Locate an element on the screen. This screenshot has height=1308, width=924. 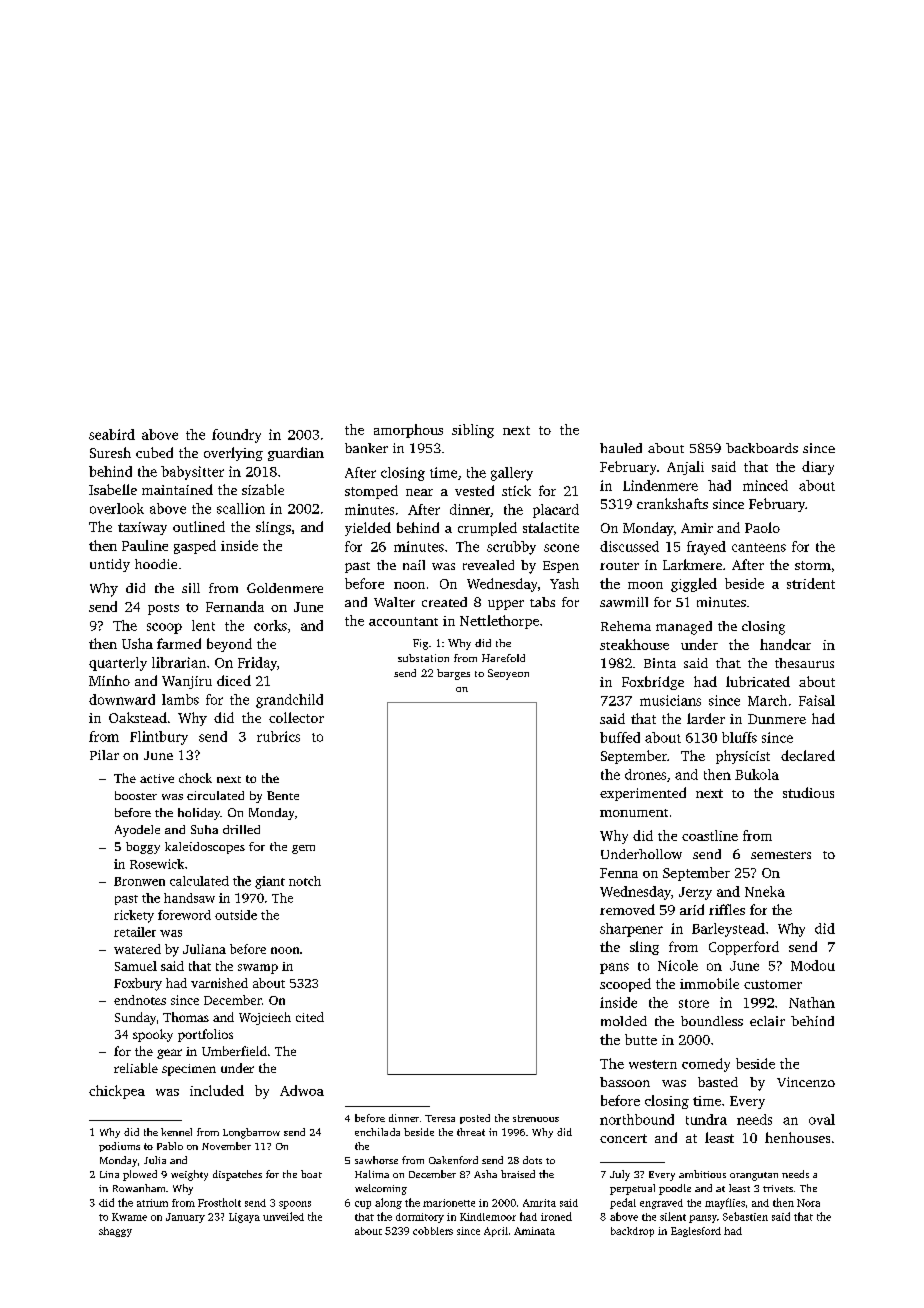
amorphous is located at coordinates (408, 431).
